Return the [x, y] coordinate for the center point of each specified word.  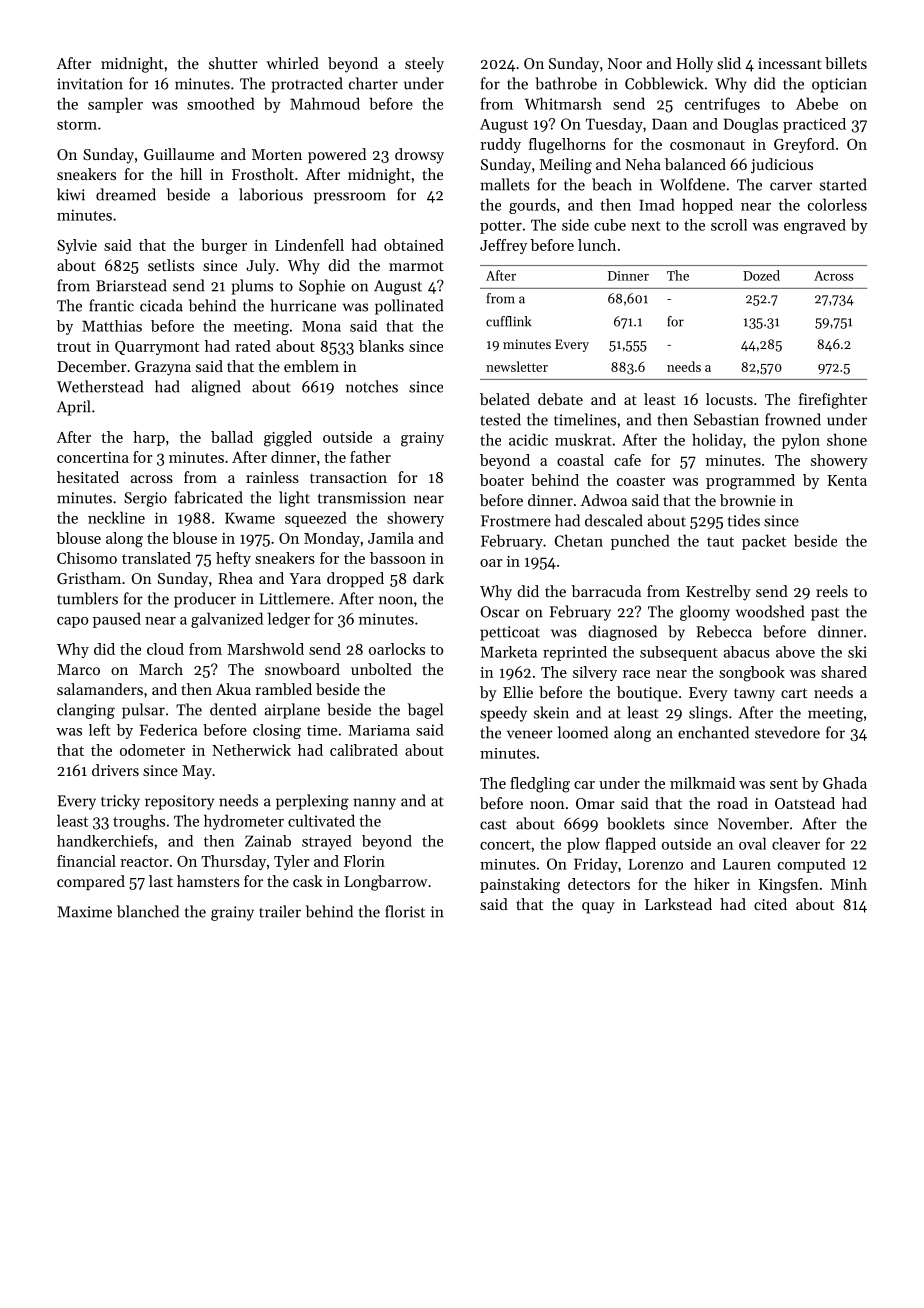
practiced [814, 125]
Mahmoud [325, 103]
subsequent [679, 653]
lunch [597, 245]
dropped [355, 579]
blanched [148, 911]
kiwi [71, 194]
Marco [78, 669]
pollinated [409, 307]
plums [252, 287]
